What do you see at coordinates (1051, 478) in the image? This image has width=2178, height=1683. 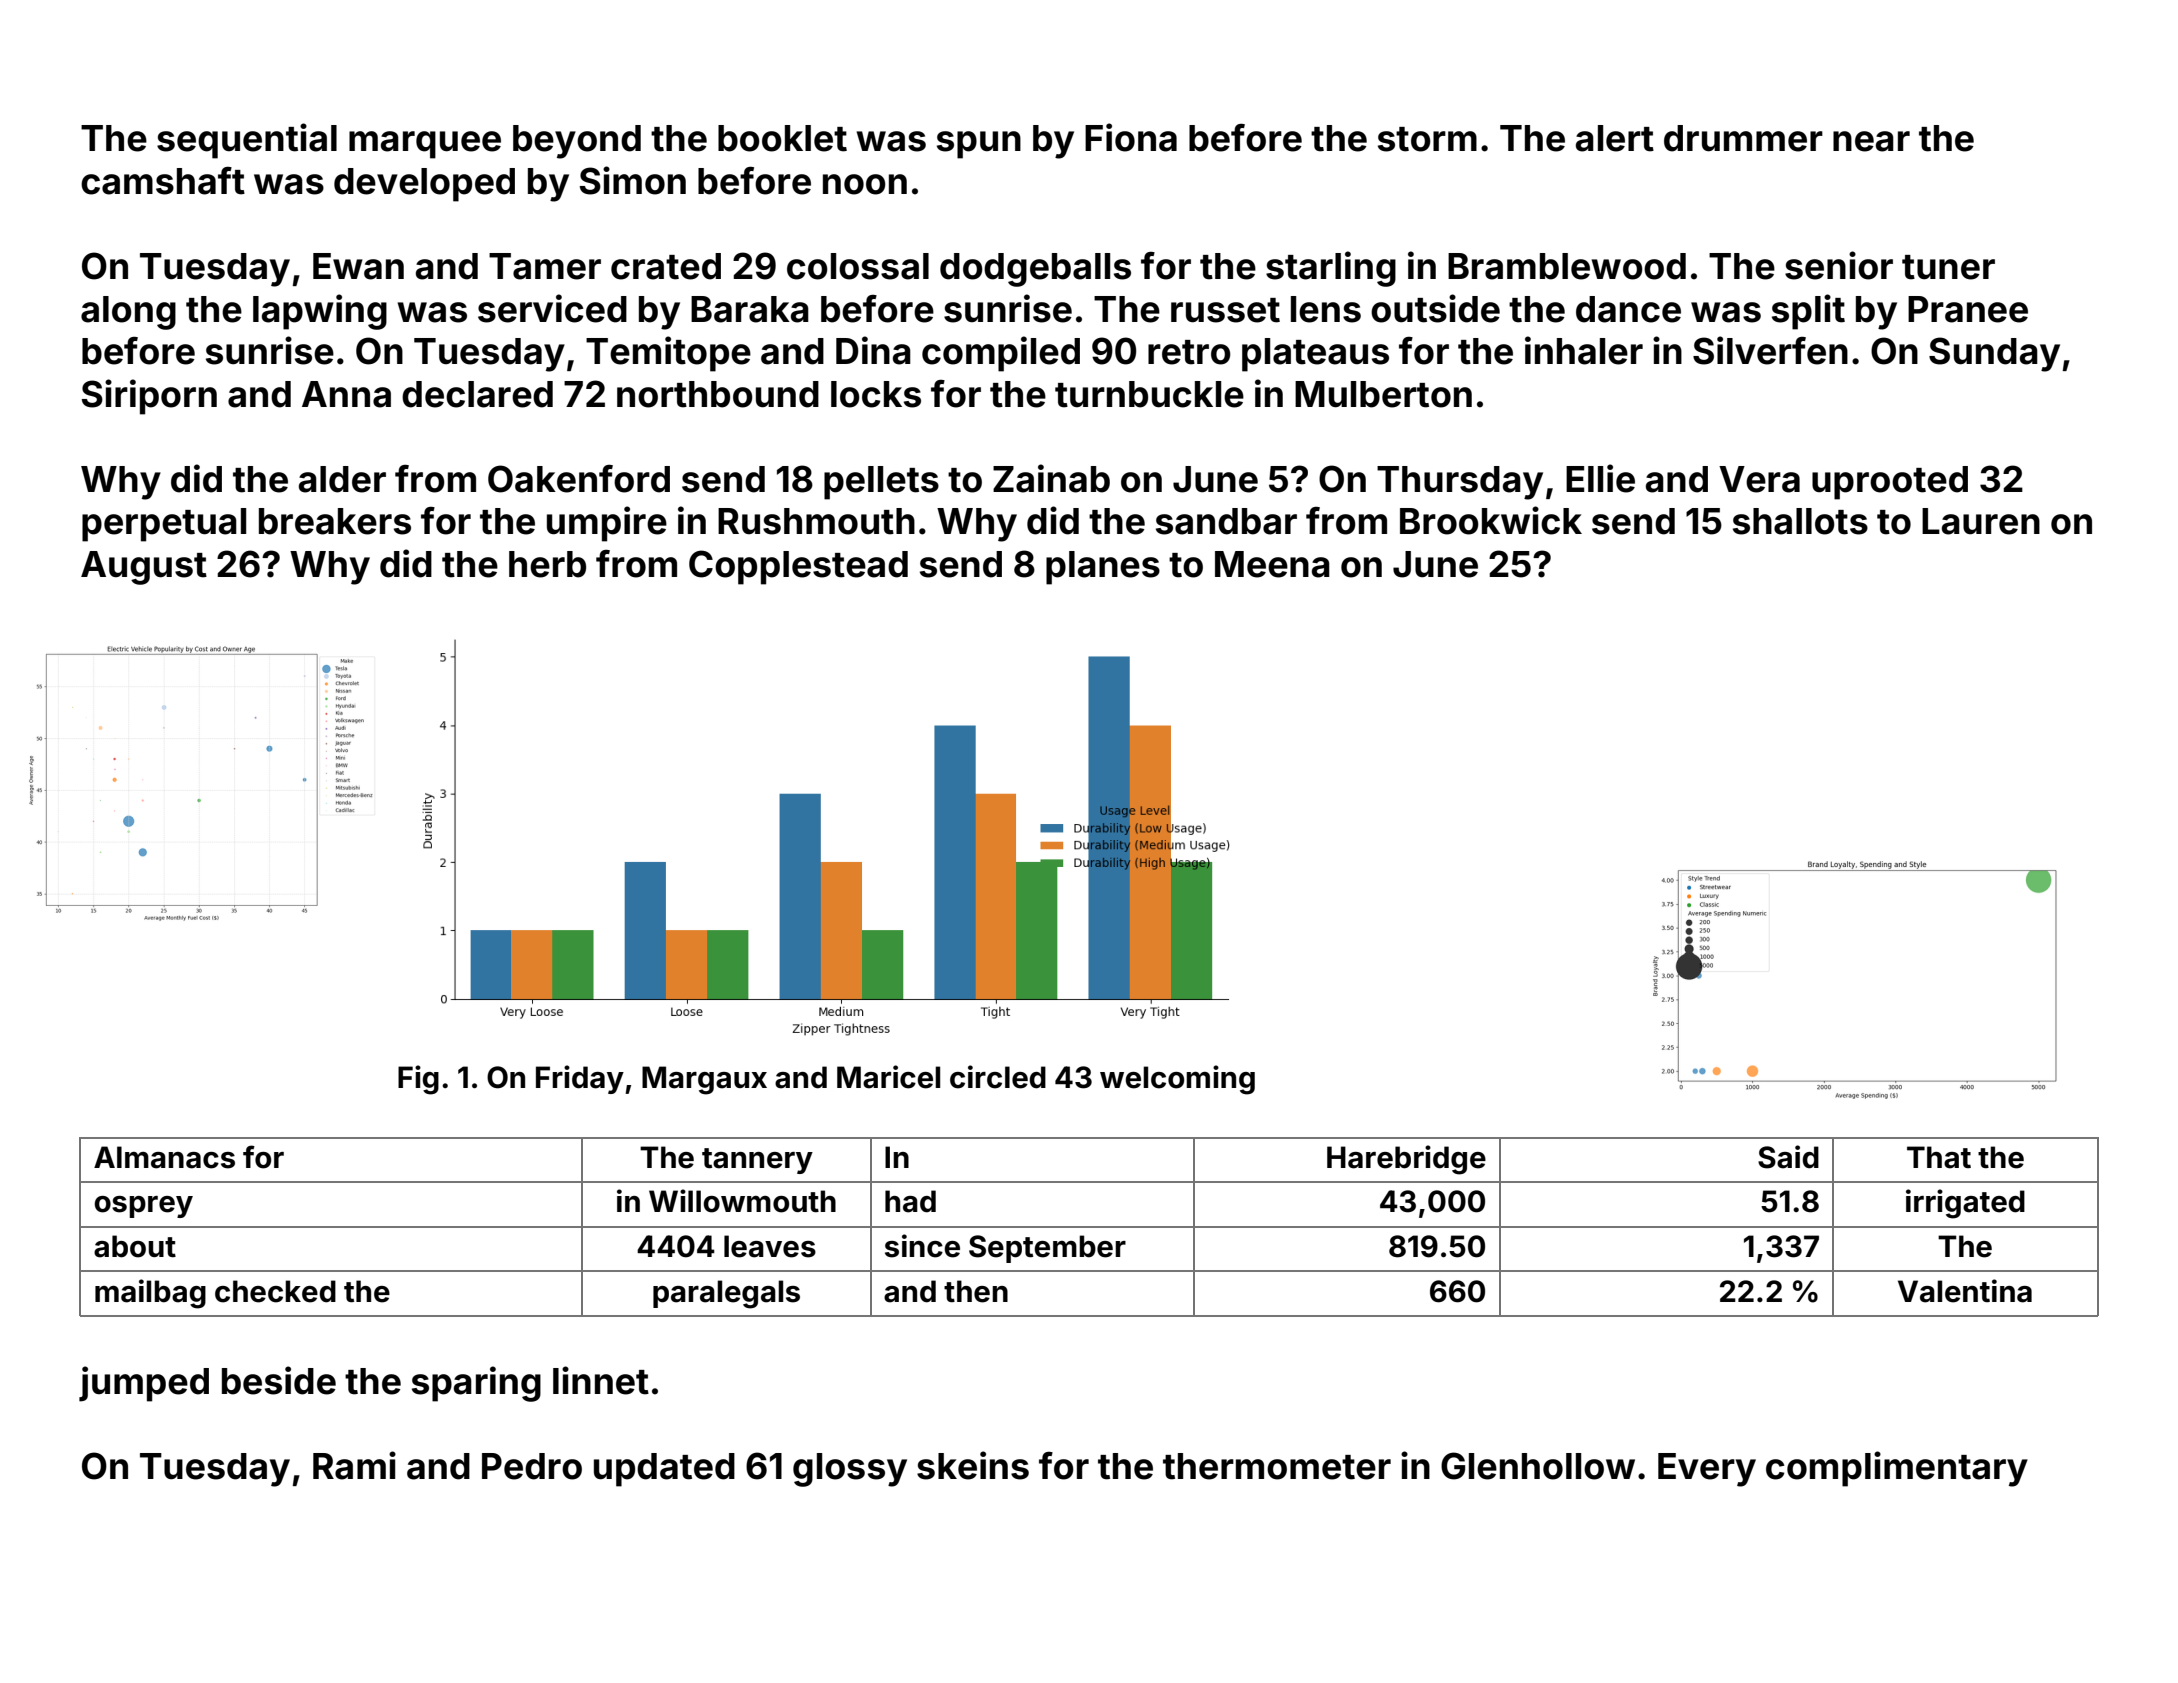 I see `Zainab` at bounding box center [1051, 478].
